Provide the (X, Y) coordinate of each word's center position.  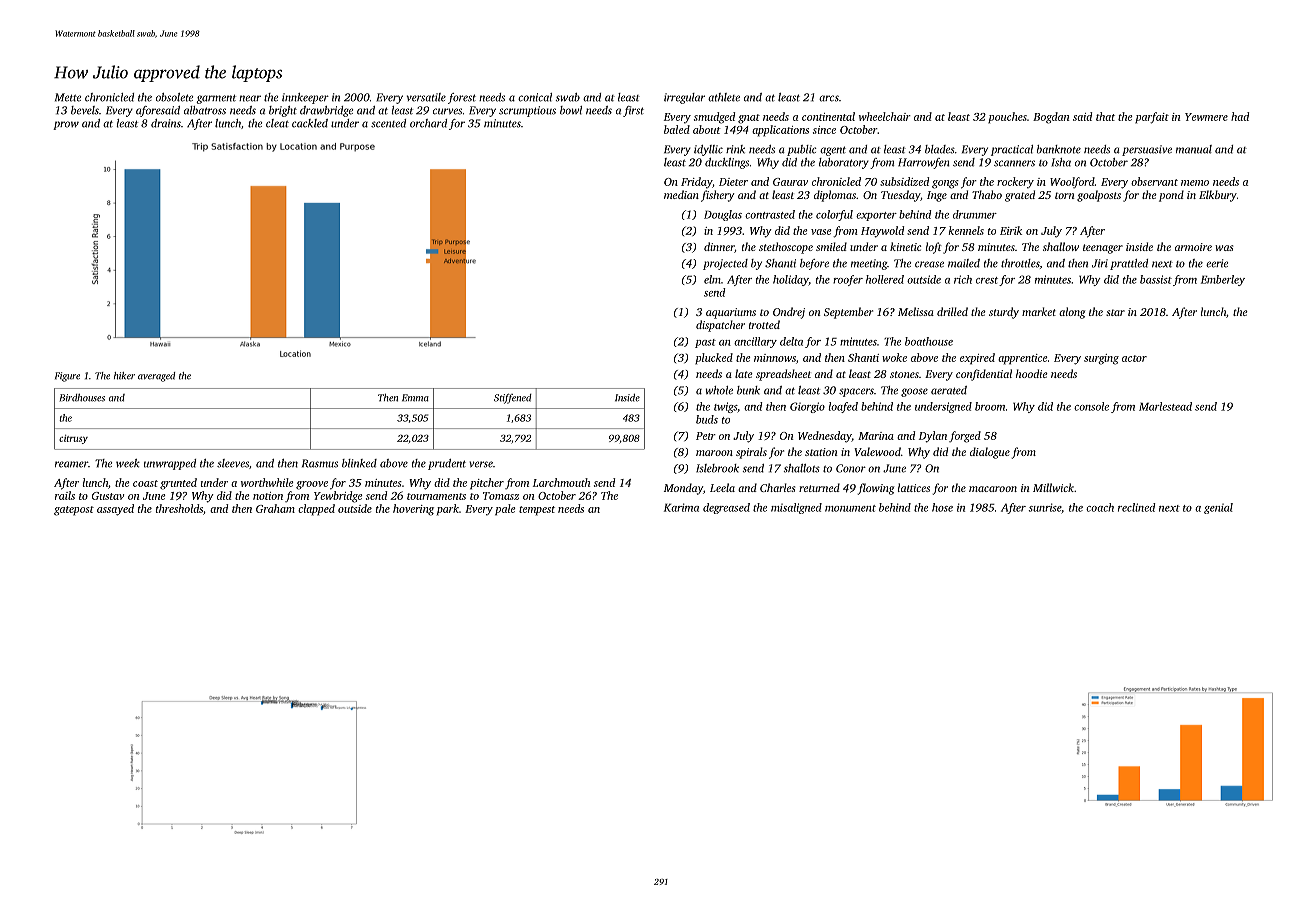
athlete (724, 97)
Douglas (723, 215)
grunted (178, 484)
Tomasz (501, 496)
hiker (124, 376)
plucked (714, 359)
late (744, 373)
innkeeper (305, 98)
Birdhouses (82, 397)
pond (1171, 196)
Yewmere (1206, 117)
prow (66, 125)
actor (1134, 358)
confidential (984, 375)
